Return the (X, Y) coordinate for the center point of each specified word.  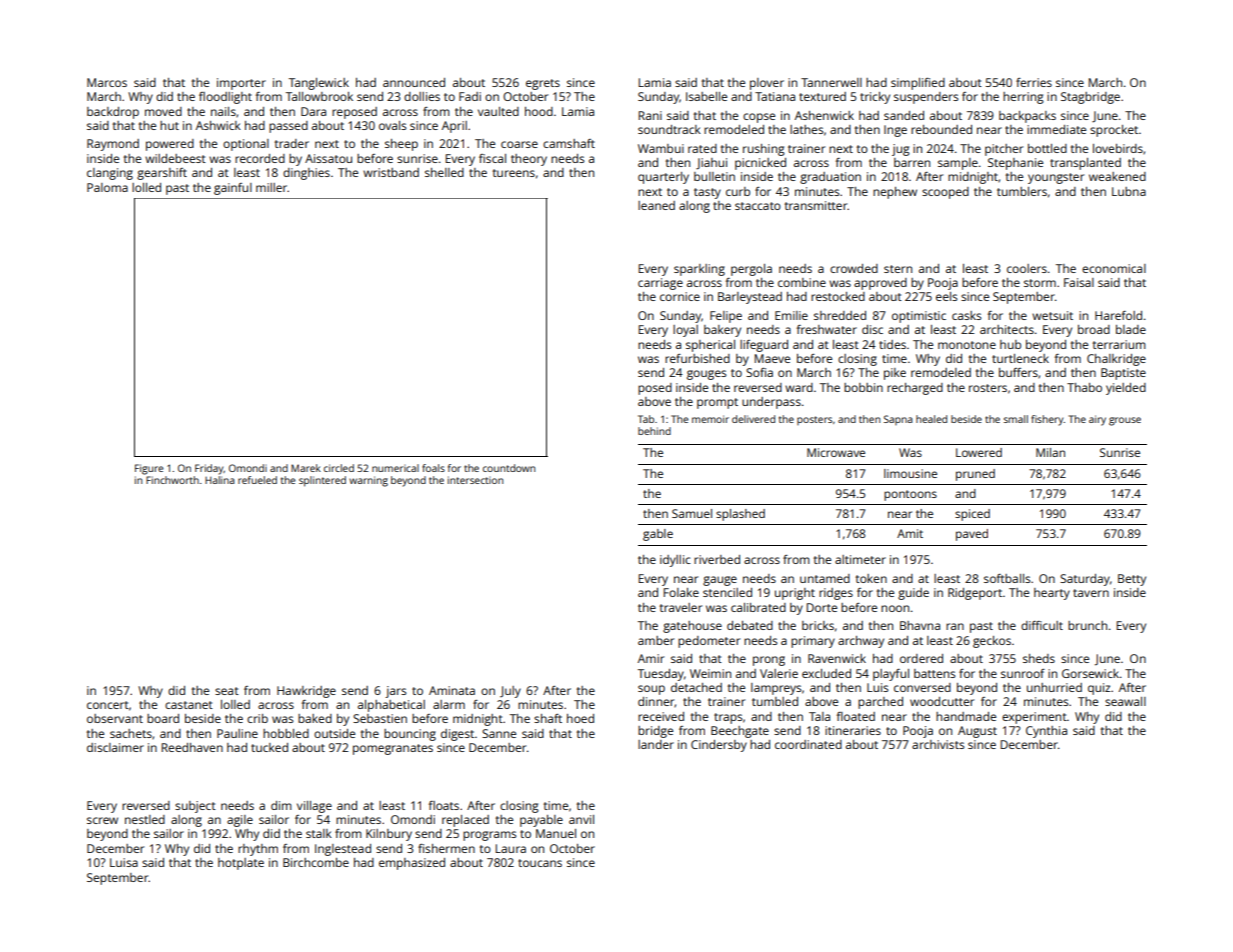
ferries (1034, 82)
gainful (233, 189)
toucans (540, 863)
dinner (656, 702)
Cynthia (1046, 732)
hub (1010, 344)
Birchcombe (316, 862)
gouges (706, 375)
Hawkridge (306, 692)
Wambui (661, 148)
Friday (209, 469)
